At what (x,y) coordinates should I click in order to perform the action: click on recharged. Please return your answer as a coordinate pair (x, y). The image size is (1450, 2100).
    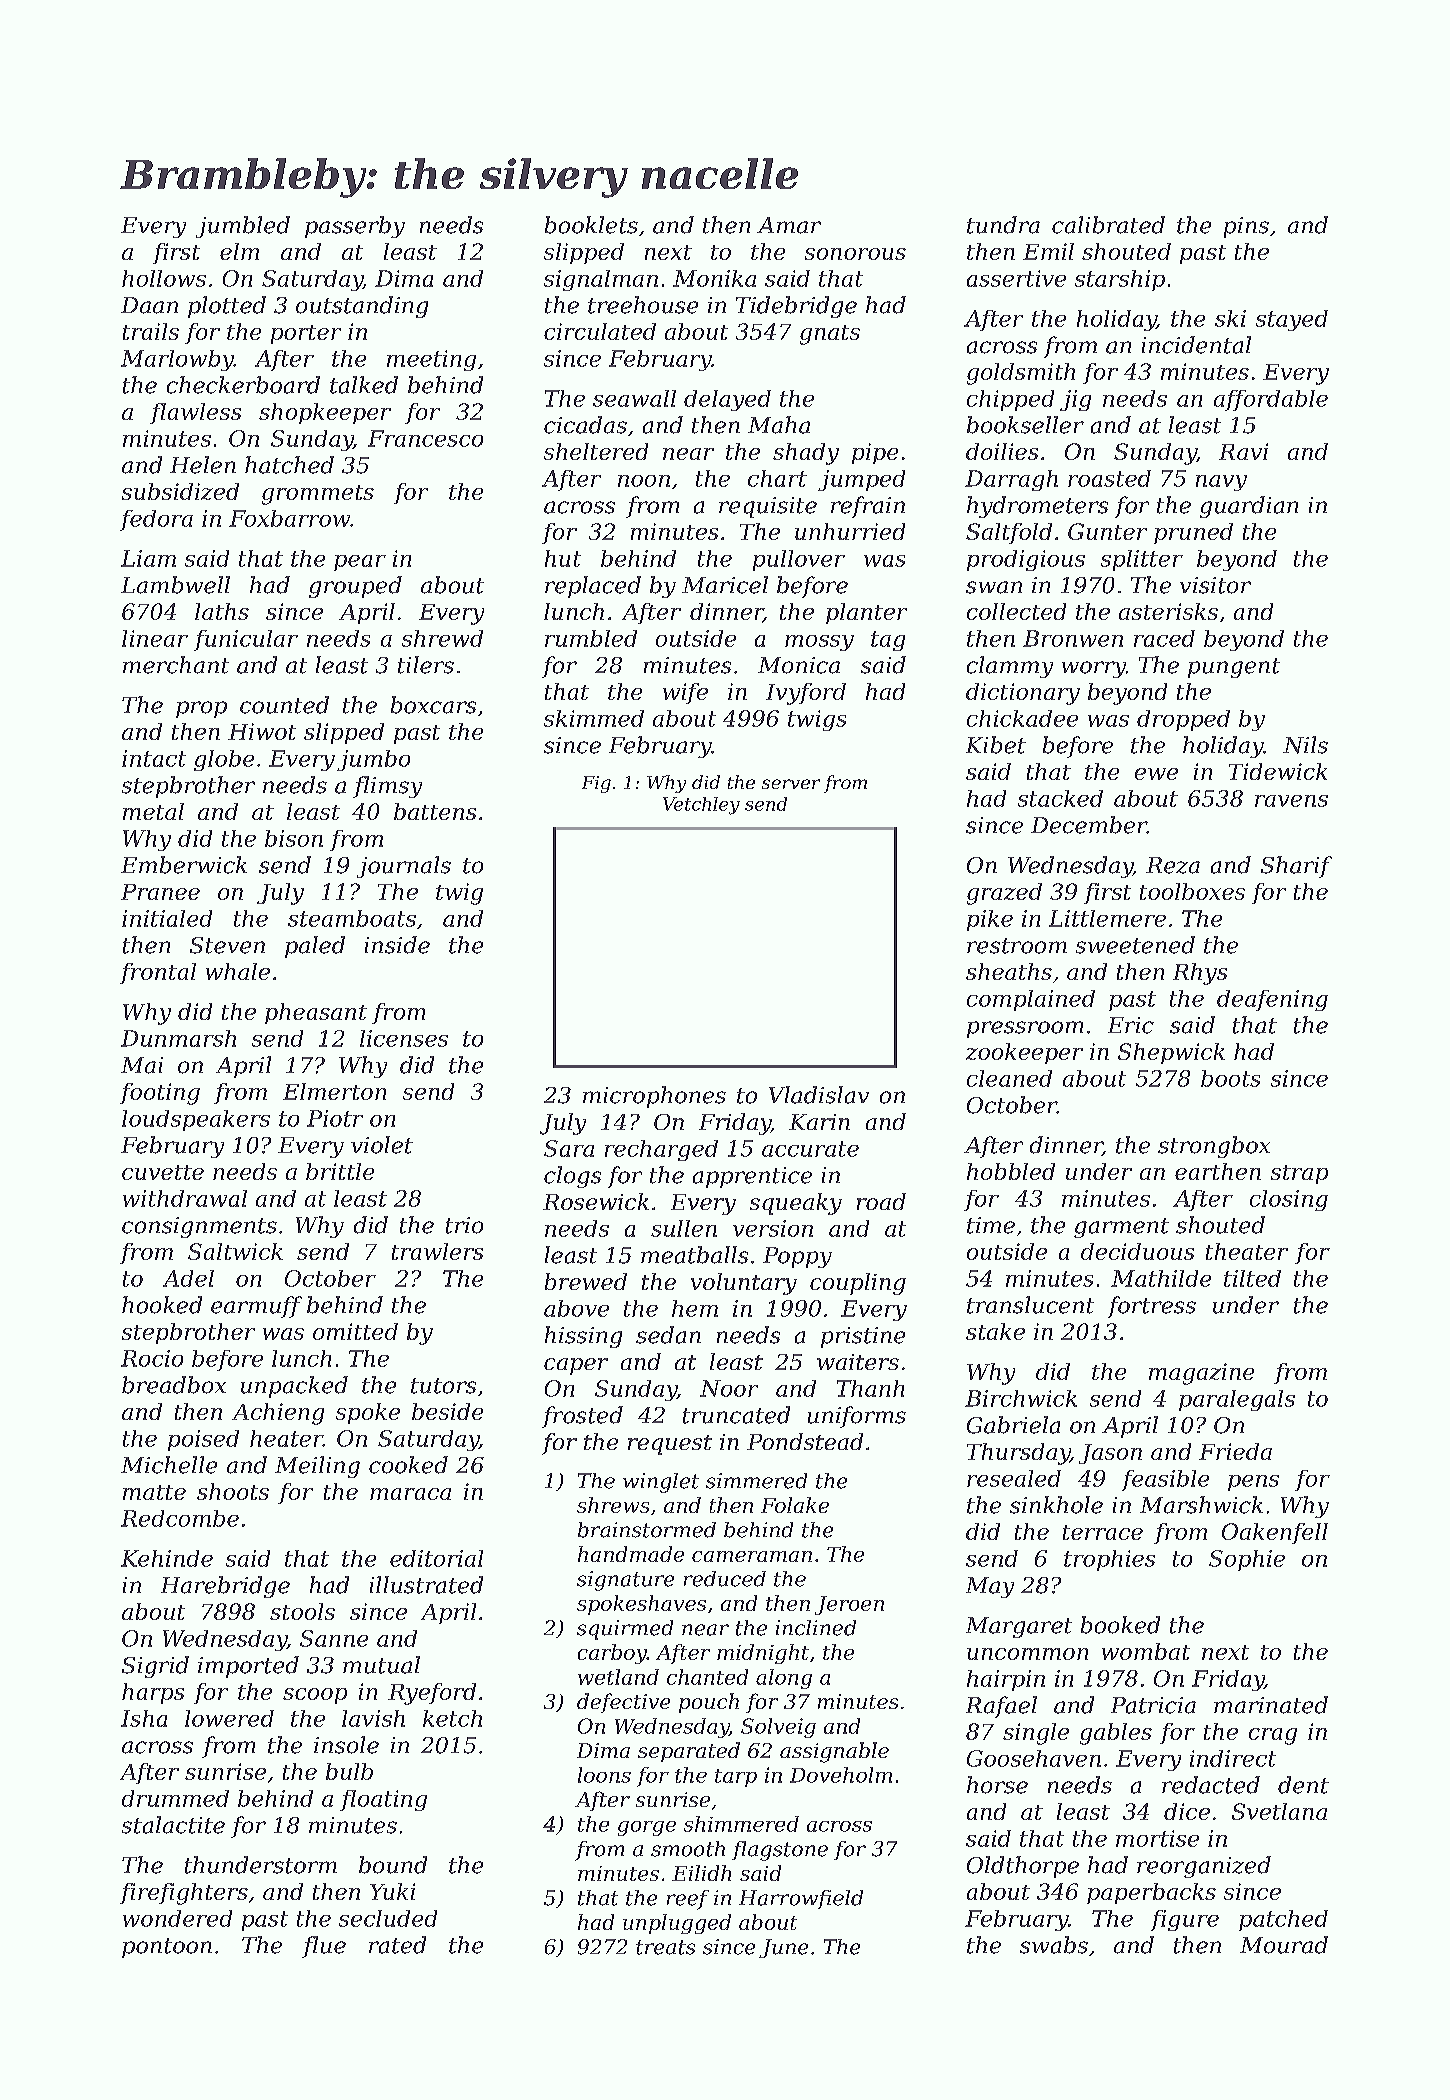
    Looking at the image, I should click on (661, 1150).
